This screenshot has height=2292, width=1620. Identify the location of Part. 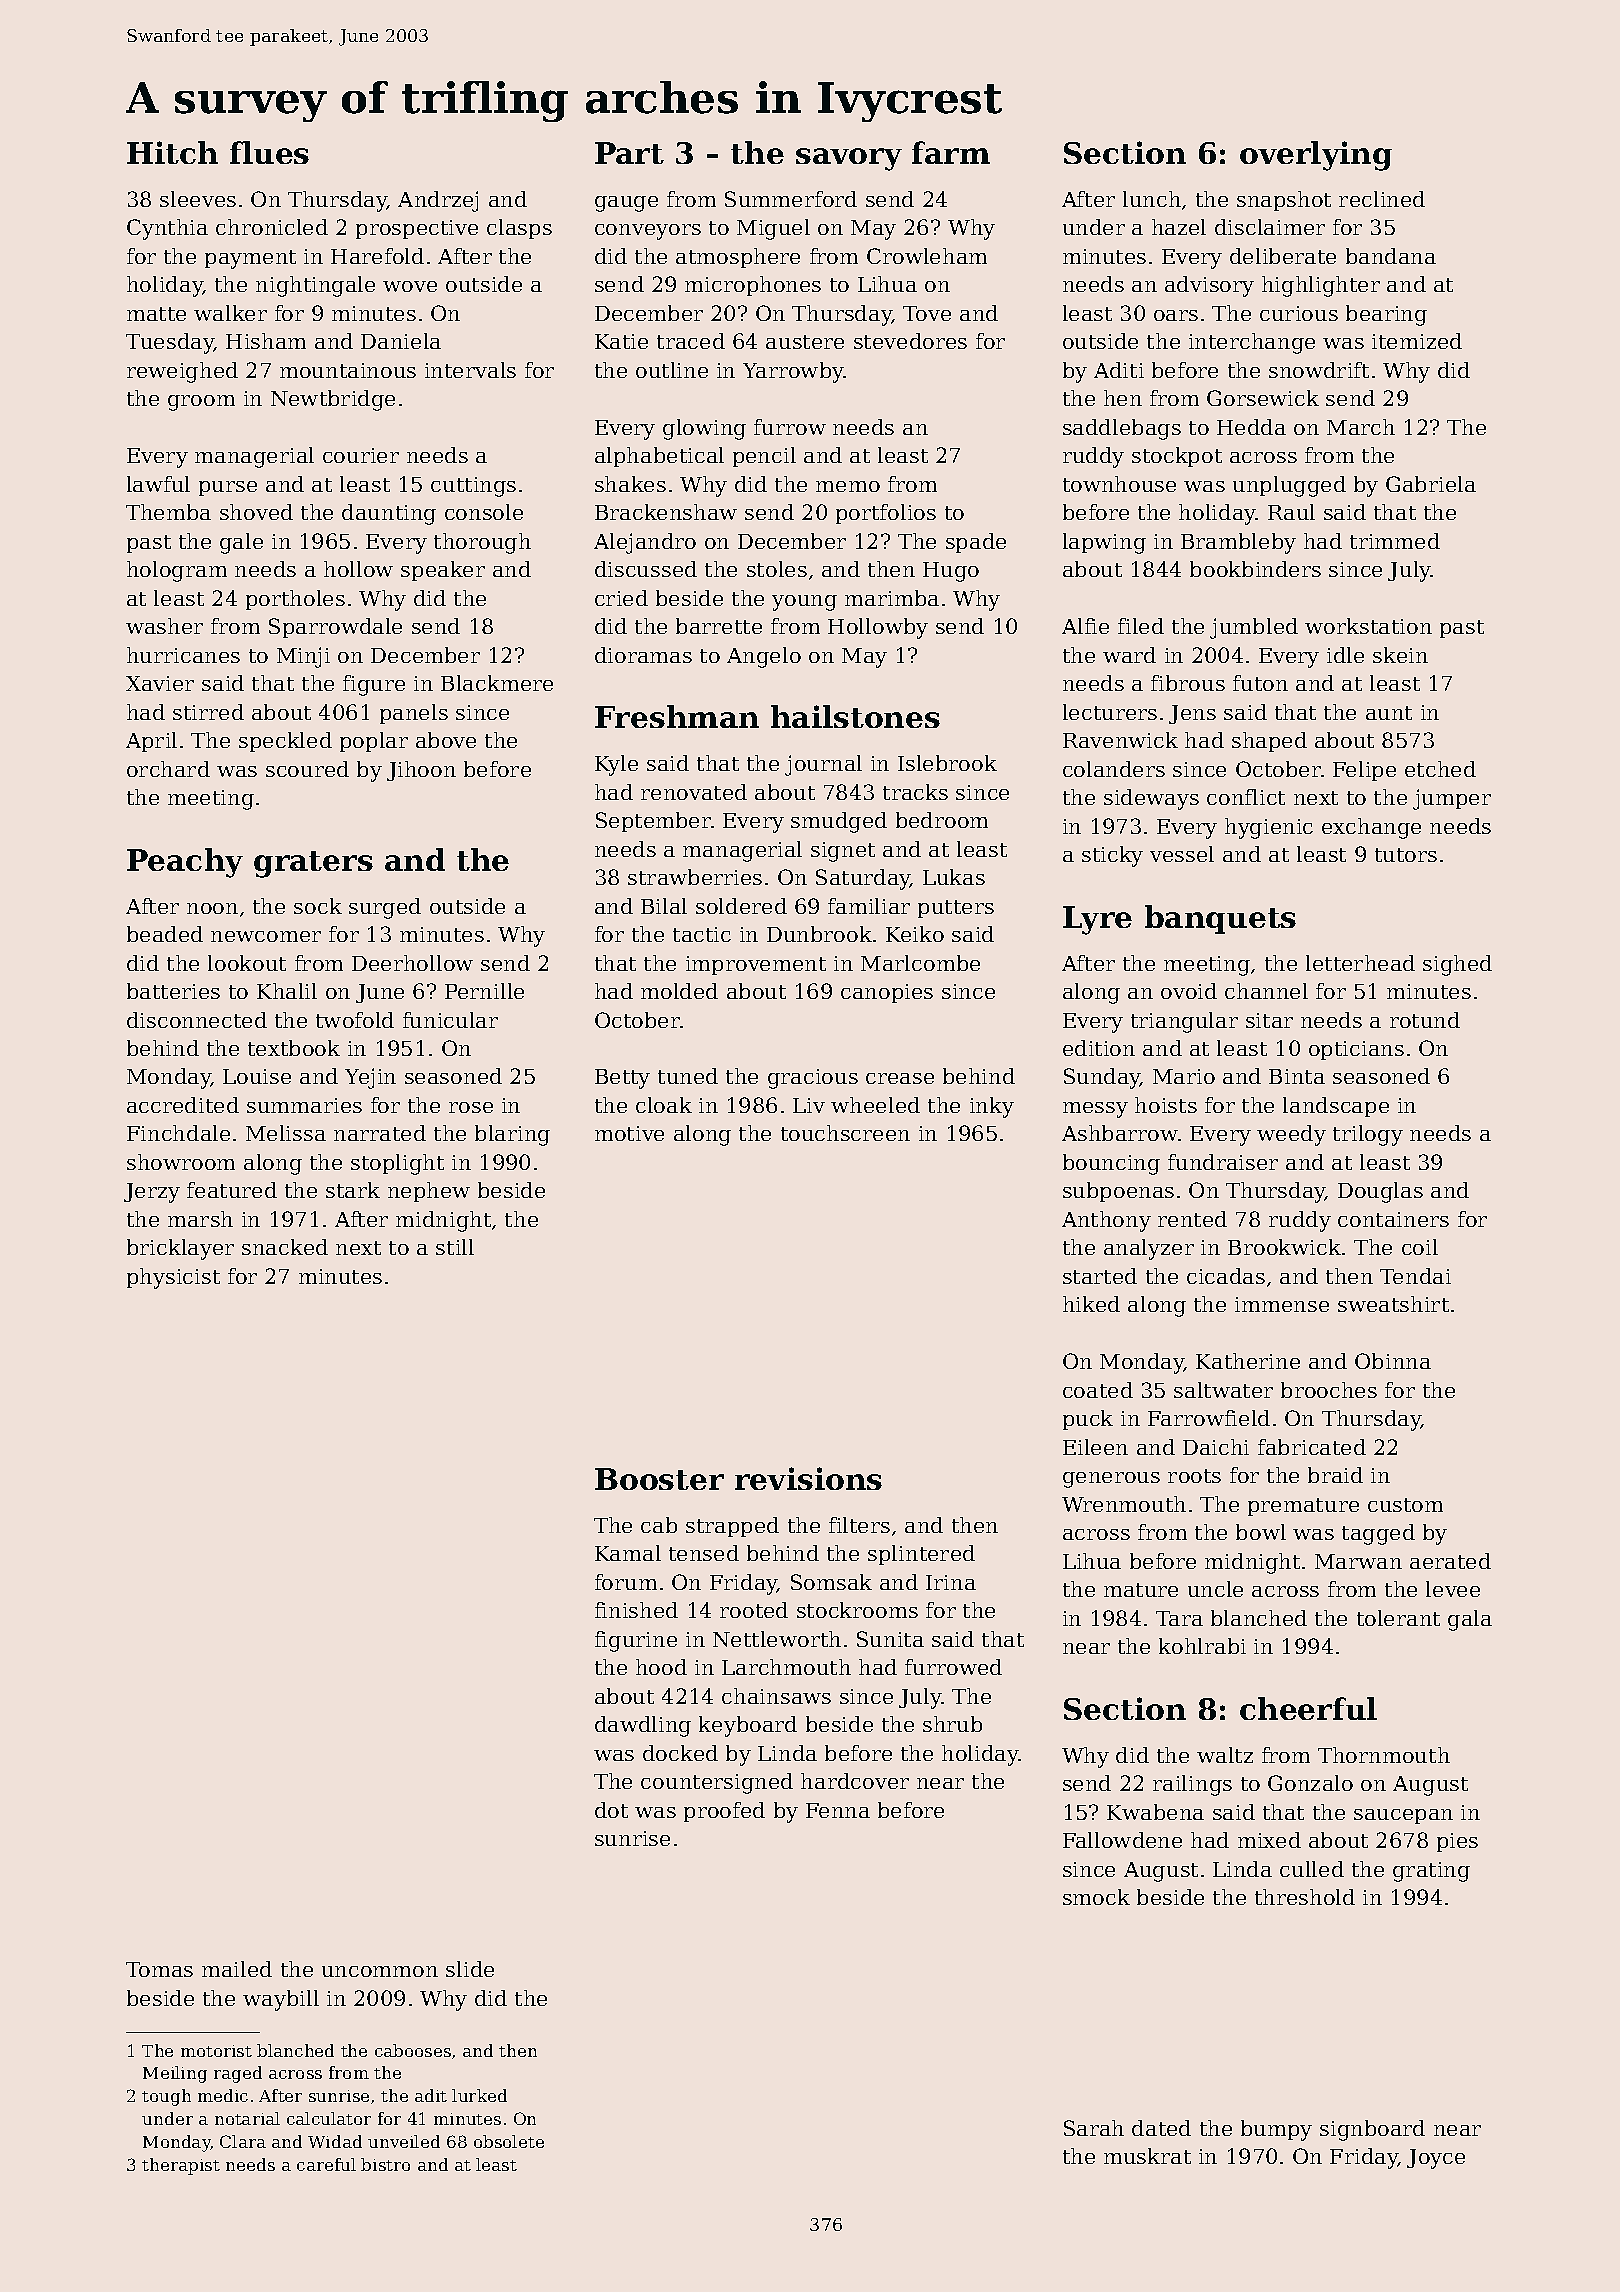
(629, 153).
